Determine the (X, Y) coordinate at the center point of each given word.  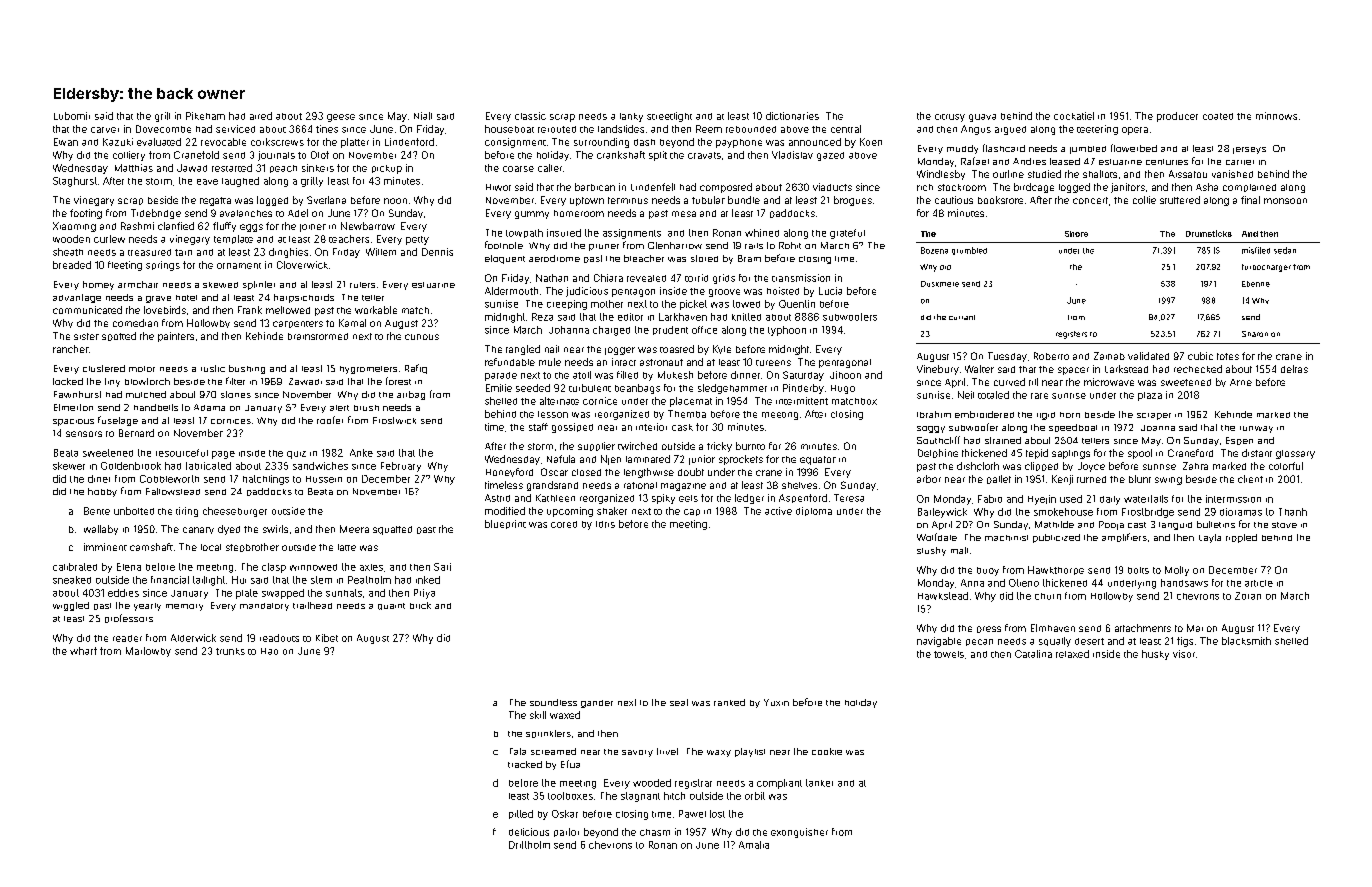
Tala (518, 751)
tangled (523, 350)
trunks (230, 651)
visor (1184, 654)
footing (86, 214)
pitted (521, 814)
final (1250, 200)
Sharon (1255, 334)
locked (68, 381)
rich (925, 187)
